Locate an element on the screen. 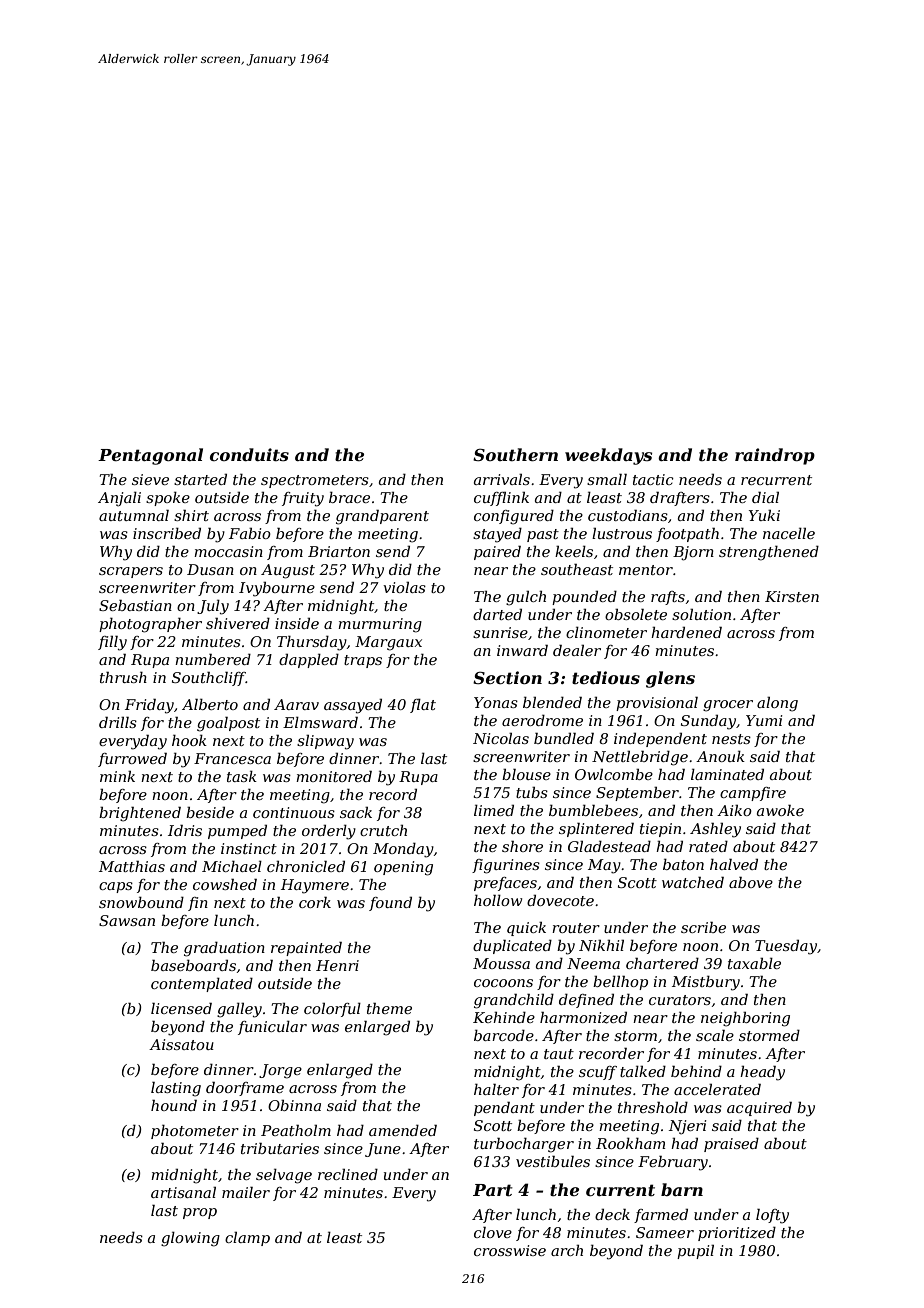 The width and height of the screenshot is (924, 1308). above is located at coordinates (751, 882).
